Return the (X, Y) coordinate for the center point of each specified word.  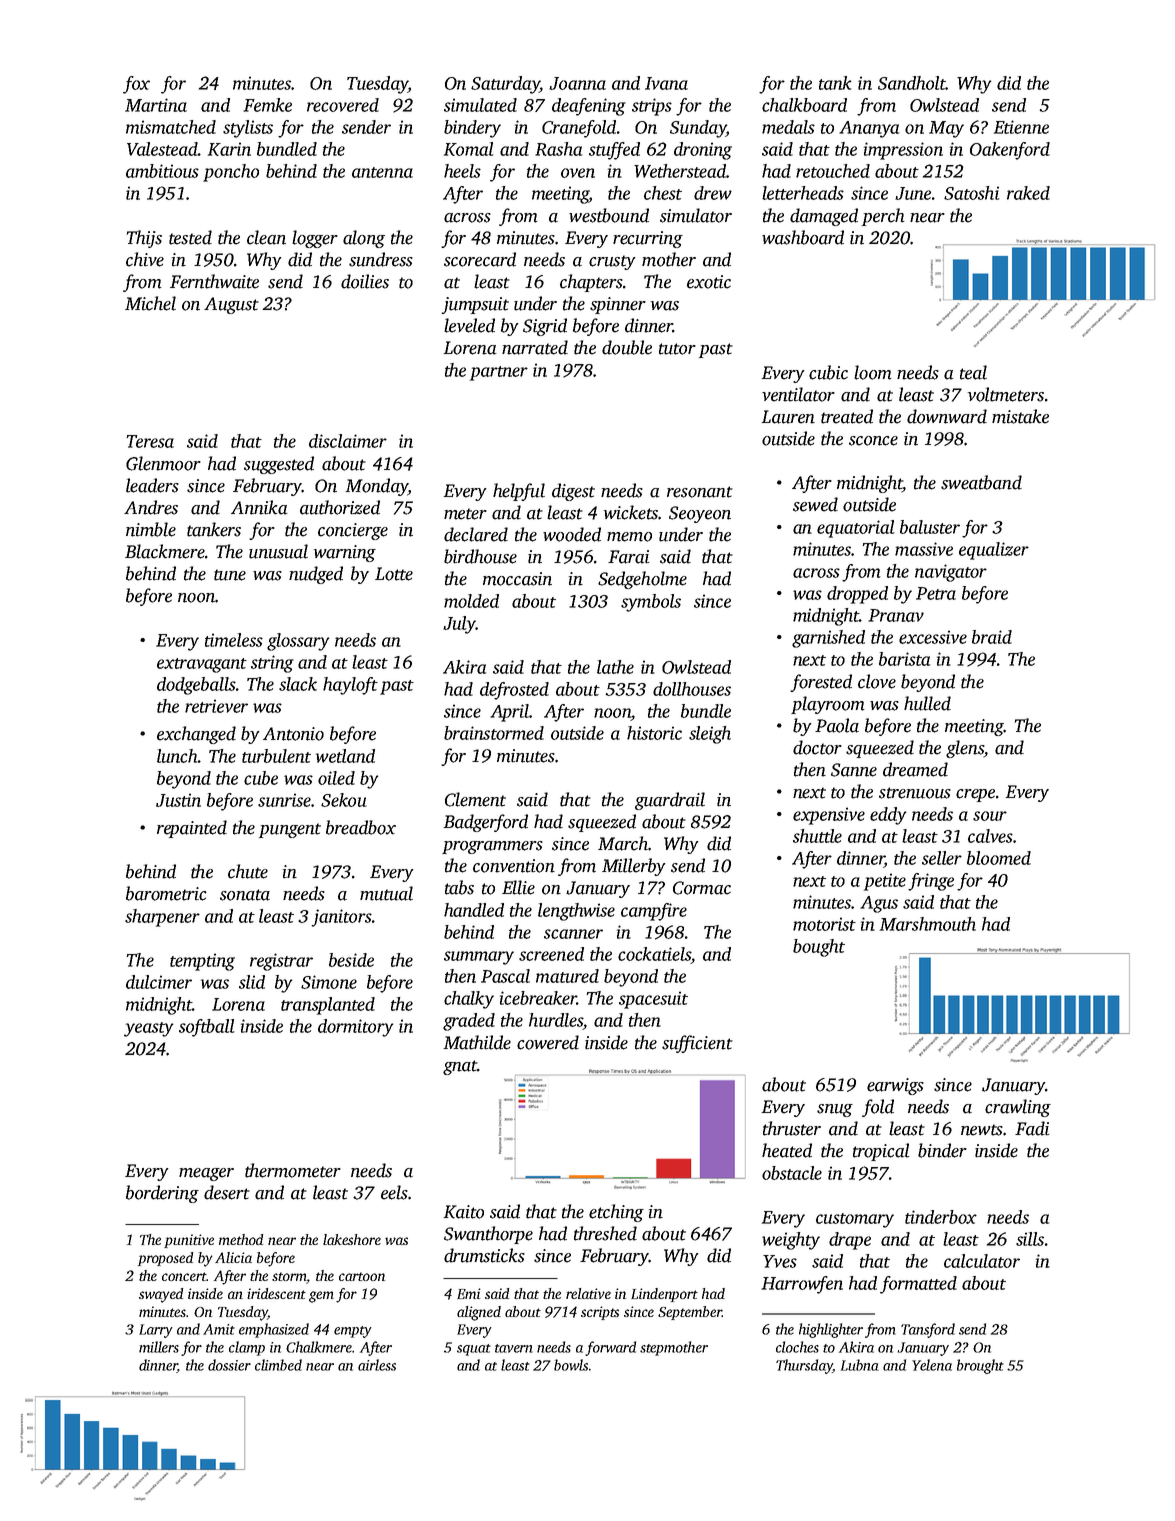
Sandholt (912, 83)
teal (973, 372)
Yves (780, 1261)
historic (654, 733)
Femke (267, 105)
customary (855, 1220)
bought (819, 948)
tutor (677, 349)
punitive (189, 1241)
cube (261, 778)
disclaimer (348, 441)
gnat (460, 1067)
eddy (888, 816)
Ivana (666, 83)
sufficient (697, 1044)
